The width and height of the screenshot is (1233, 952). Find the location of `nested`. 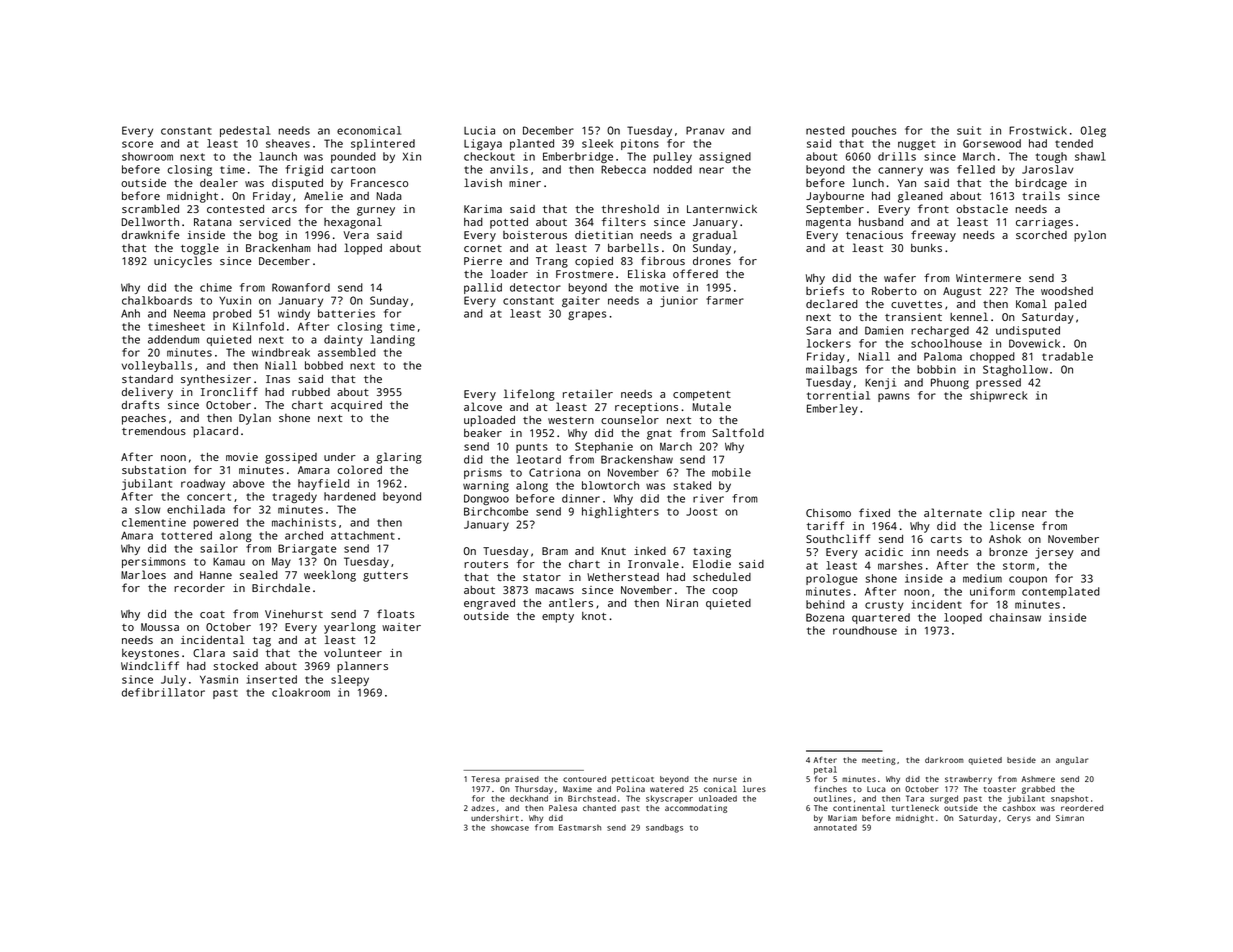

nested is located at coordinates (825, 130).
